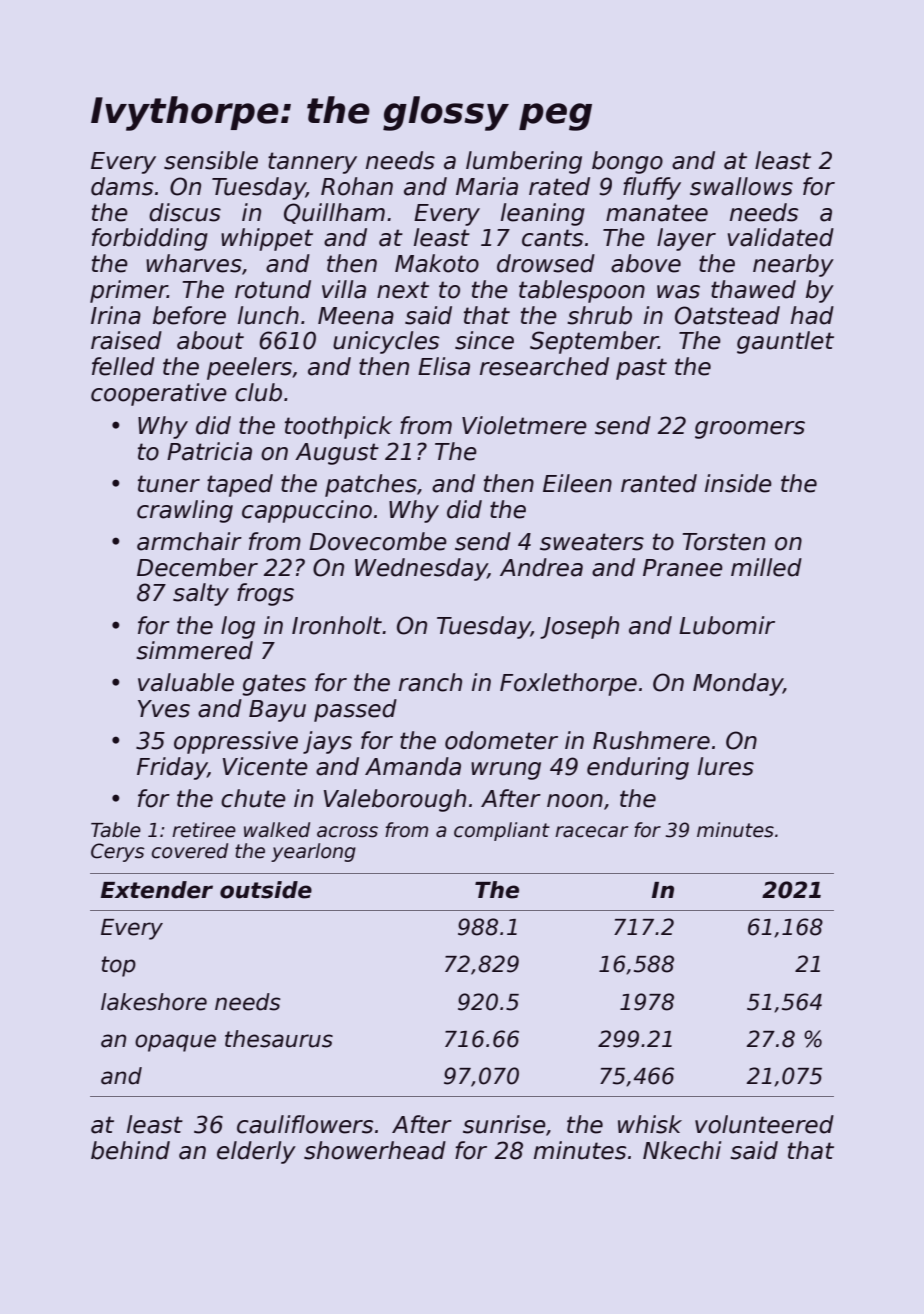 Image resolution: width=924 pixels, height=1314 pixels. I want to click on opaque, so click(175, 1043).
